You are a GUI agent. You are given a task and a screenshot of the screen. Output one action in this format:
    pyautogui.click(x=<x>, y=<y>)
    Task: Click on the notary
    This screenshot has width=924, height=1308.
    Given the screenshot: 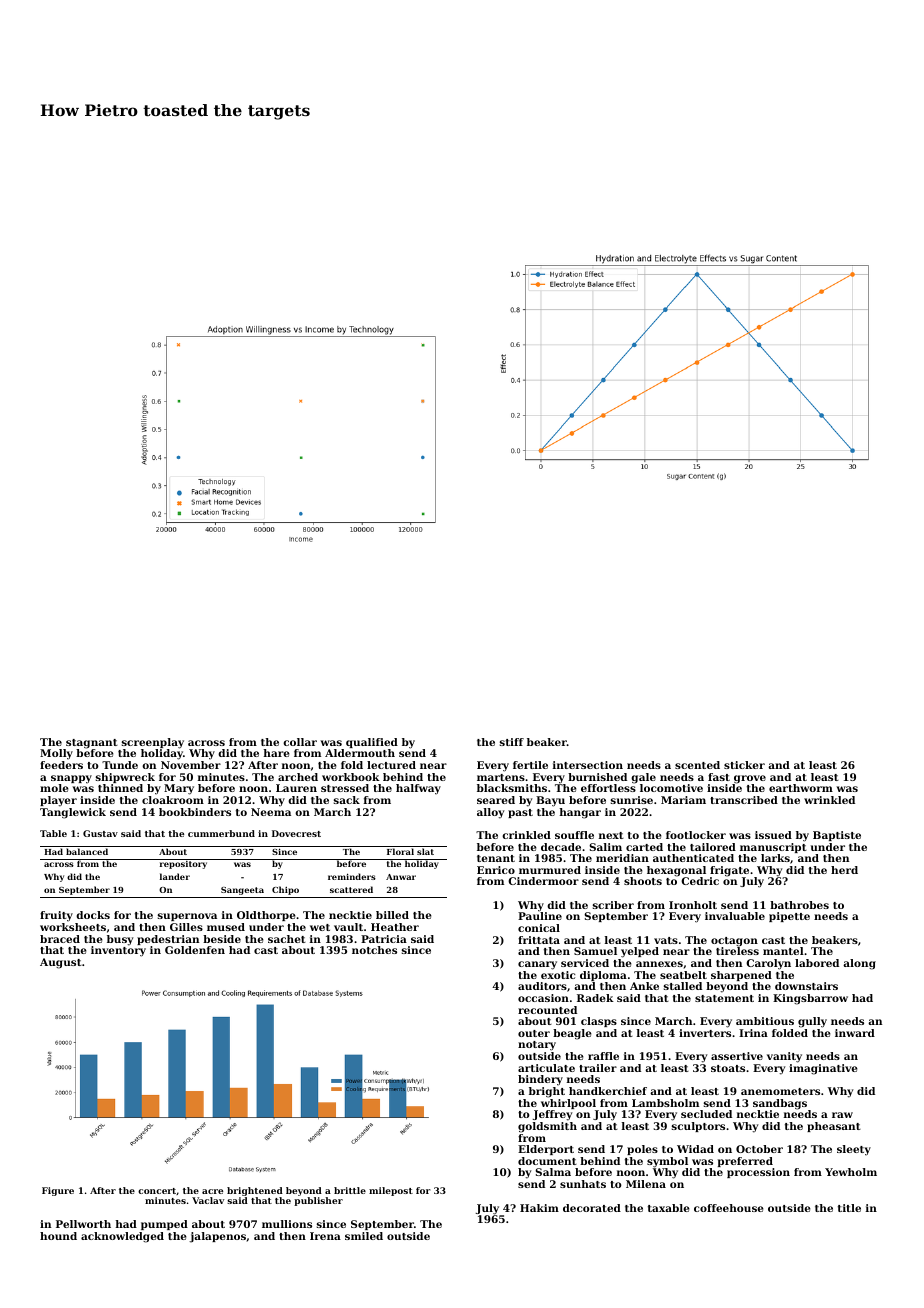 What is the action you would take?
    pyautogui.click(x=537, y=1046)
